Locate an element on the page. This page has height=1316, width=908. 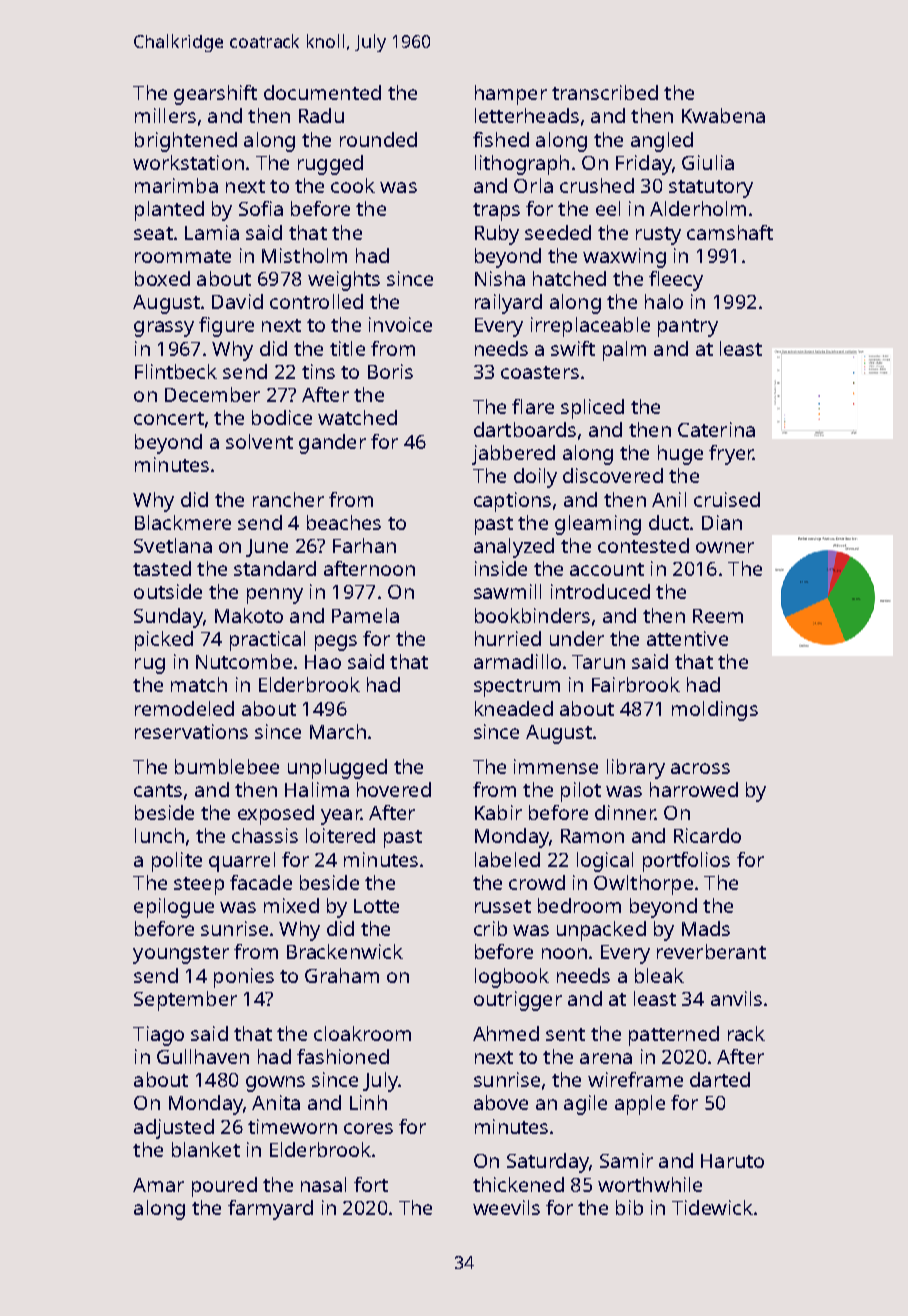
russet is located at coordinates (503, 906).
